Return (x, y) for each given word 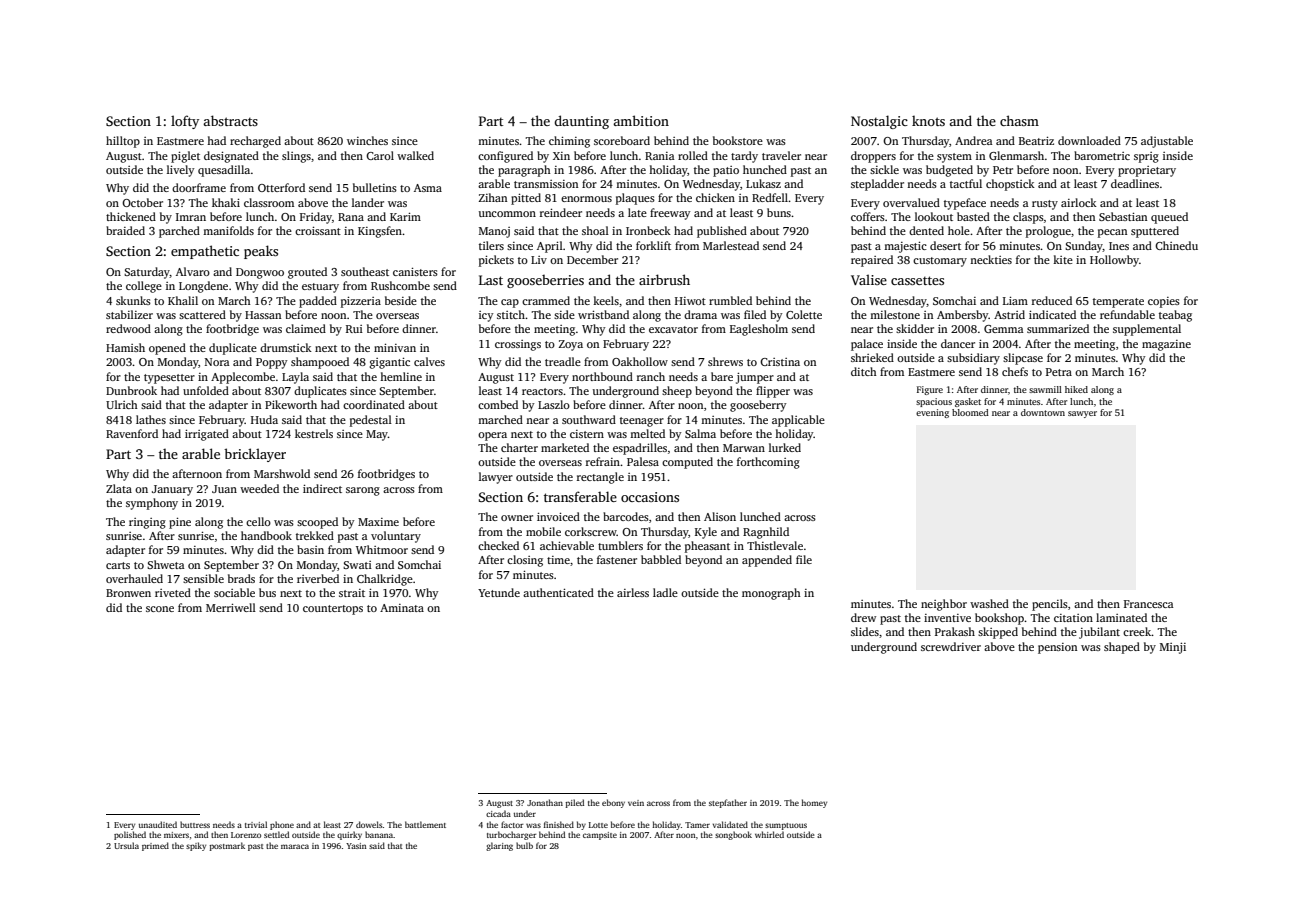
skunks (133, 300)
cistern (587, 434)
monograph (771, 594)
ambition (641, 120)
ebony (613, 803)
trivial (256, 824)
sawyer (1082, 414)
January (172, 490)
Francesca (1149, 604)
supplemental (1147, 330)
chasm (1019, 120)
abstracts (230, 120)
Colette (804, 314)
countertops (333, 610)
